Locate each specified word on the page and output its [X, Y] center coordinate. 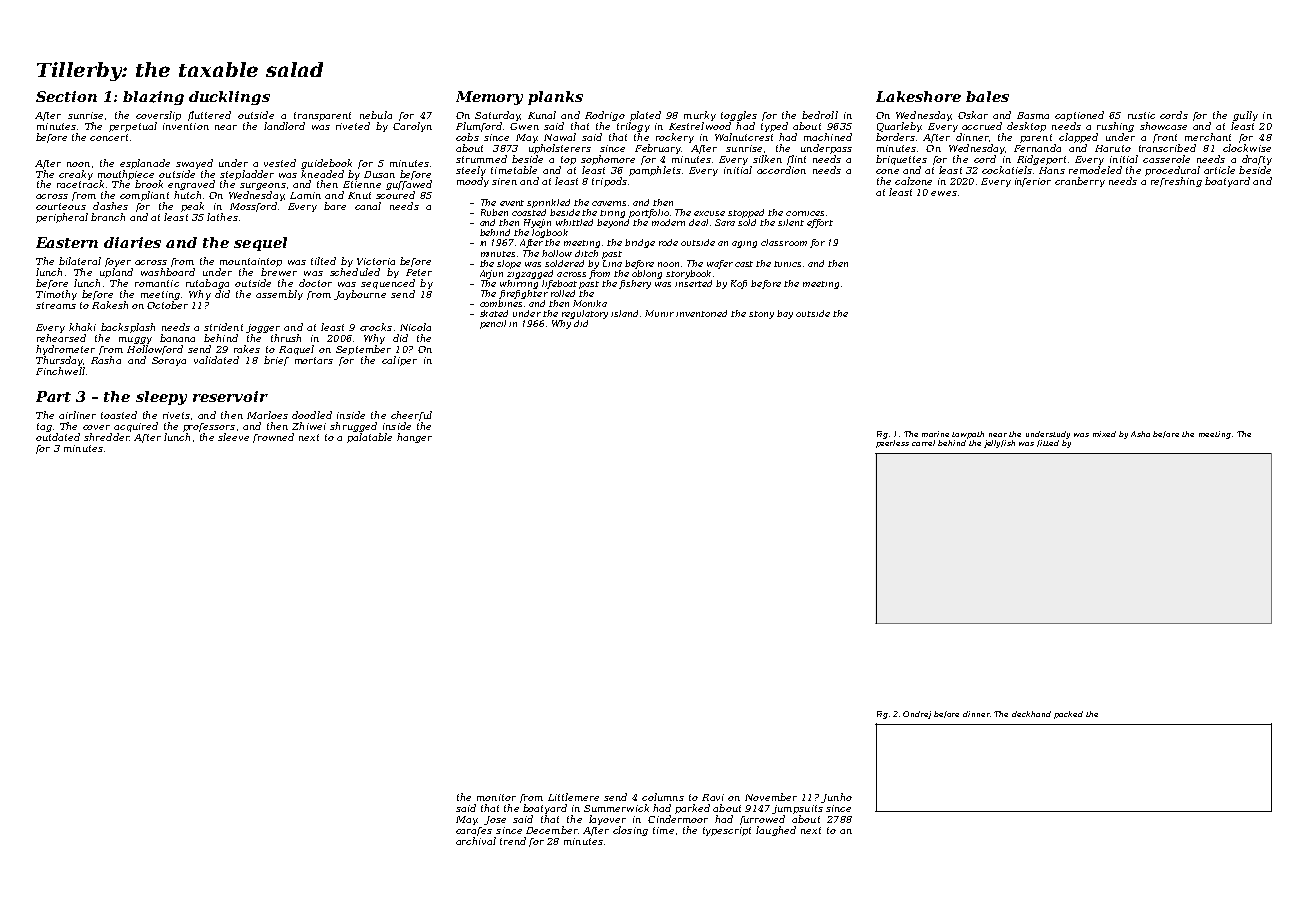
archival [476, 841]
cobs [467, 137]
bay [785, 314]
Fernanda [1037, 148]
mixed [1104, 434]
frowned [273, 438]
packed [1068, 715]
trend [513, 841]
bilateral [80, 261]
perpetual [133, 127]
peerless [892, 444]
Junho [836, 798]
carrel [923, 443]
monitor [496, 797]
